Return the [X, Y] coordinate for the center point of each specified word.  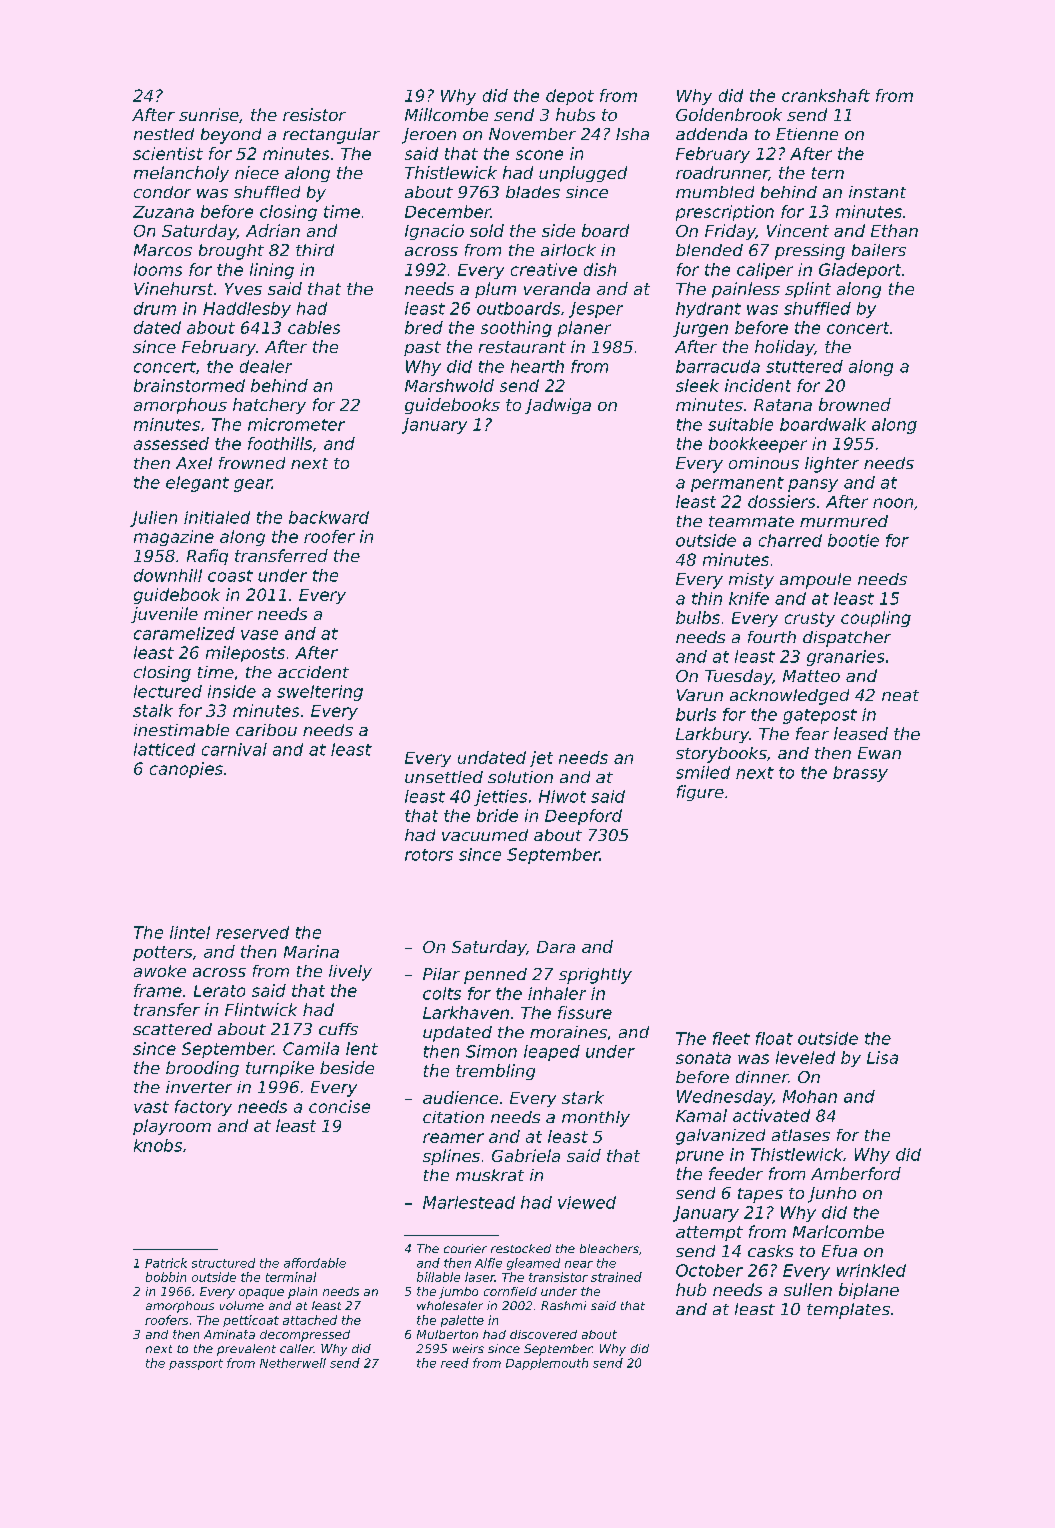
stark [583, 1097]
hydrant [708, 310]
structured [223, 1263]
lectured [168, 691]
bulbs [698, 617]
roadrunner [722, 173]
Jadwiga [558, 406]
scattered [172, 1029]
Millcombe [446, 114]
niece [257, 172]
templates [848, 1311]
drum [155, 308]
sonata [703, 1058]
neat [900, 695]
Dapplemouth [547, 1364]
